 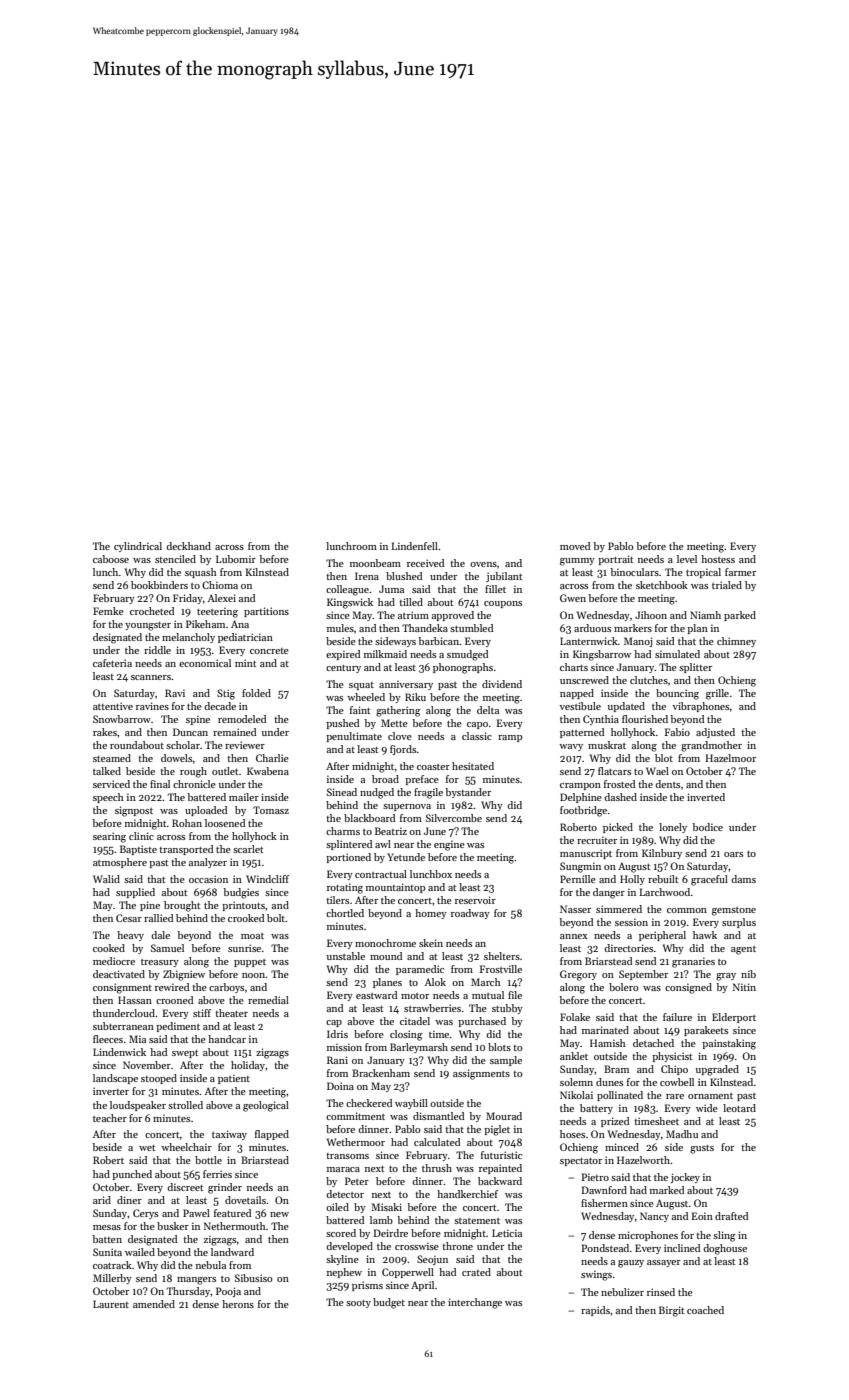 What do you see at coordinates (449, 845) in the image?
I see `engine` at bounding box center [449, 845].
